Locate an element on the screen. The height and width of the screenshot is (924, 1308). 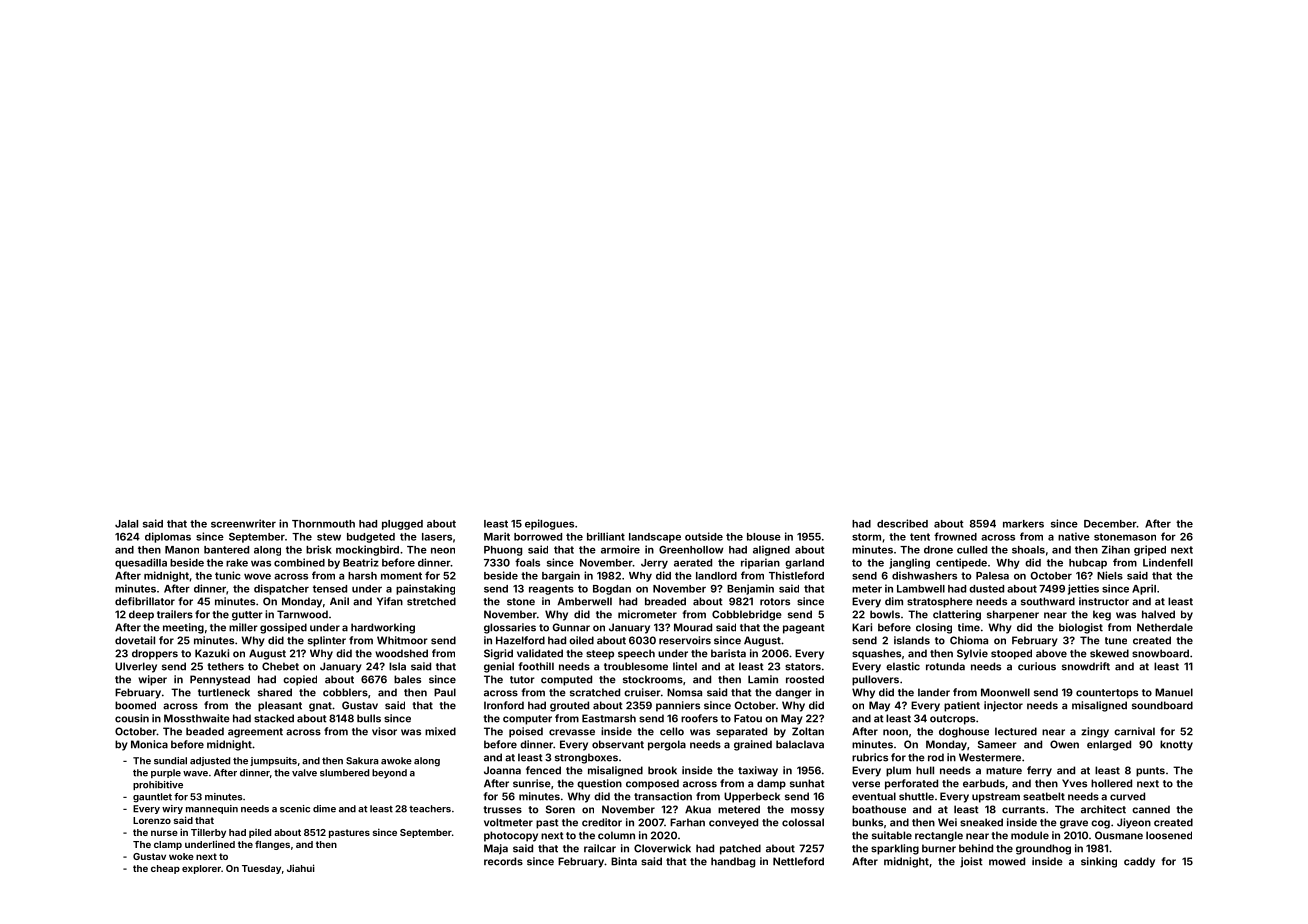
dime is located at coordinates (324, 809).
